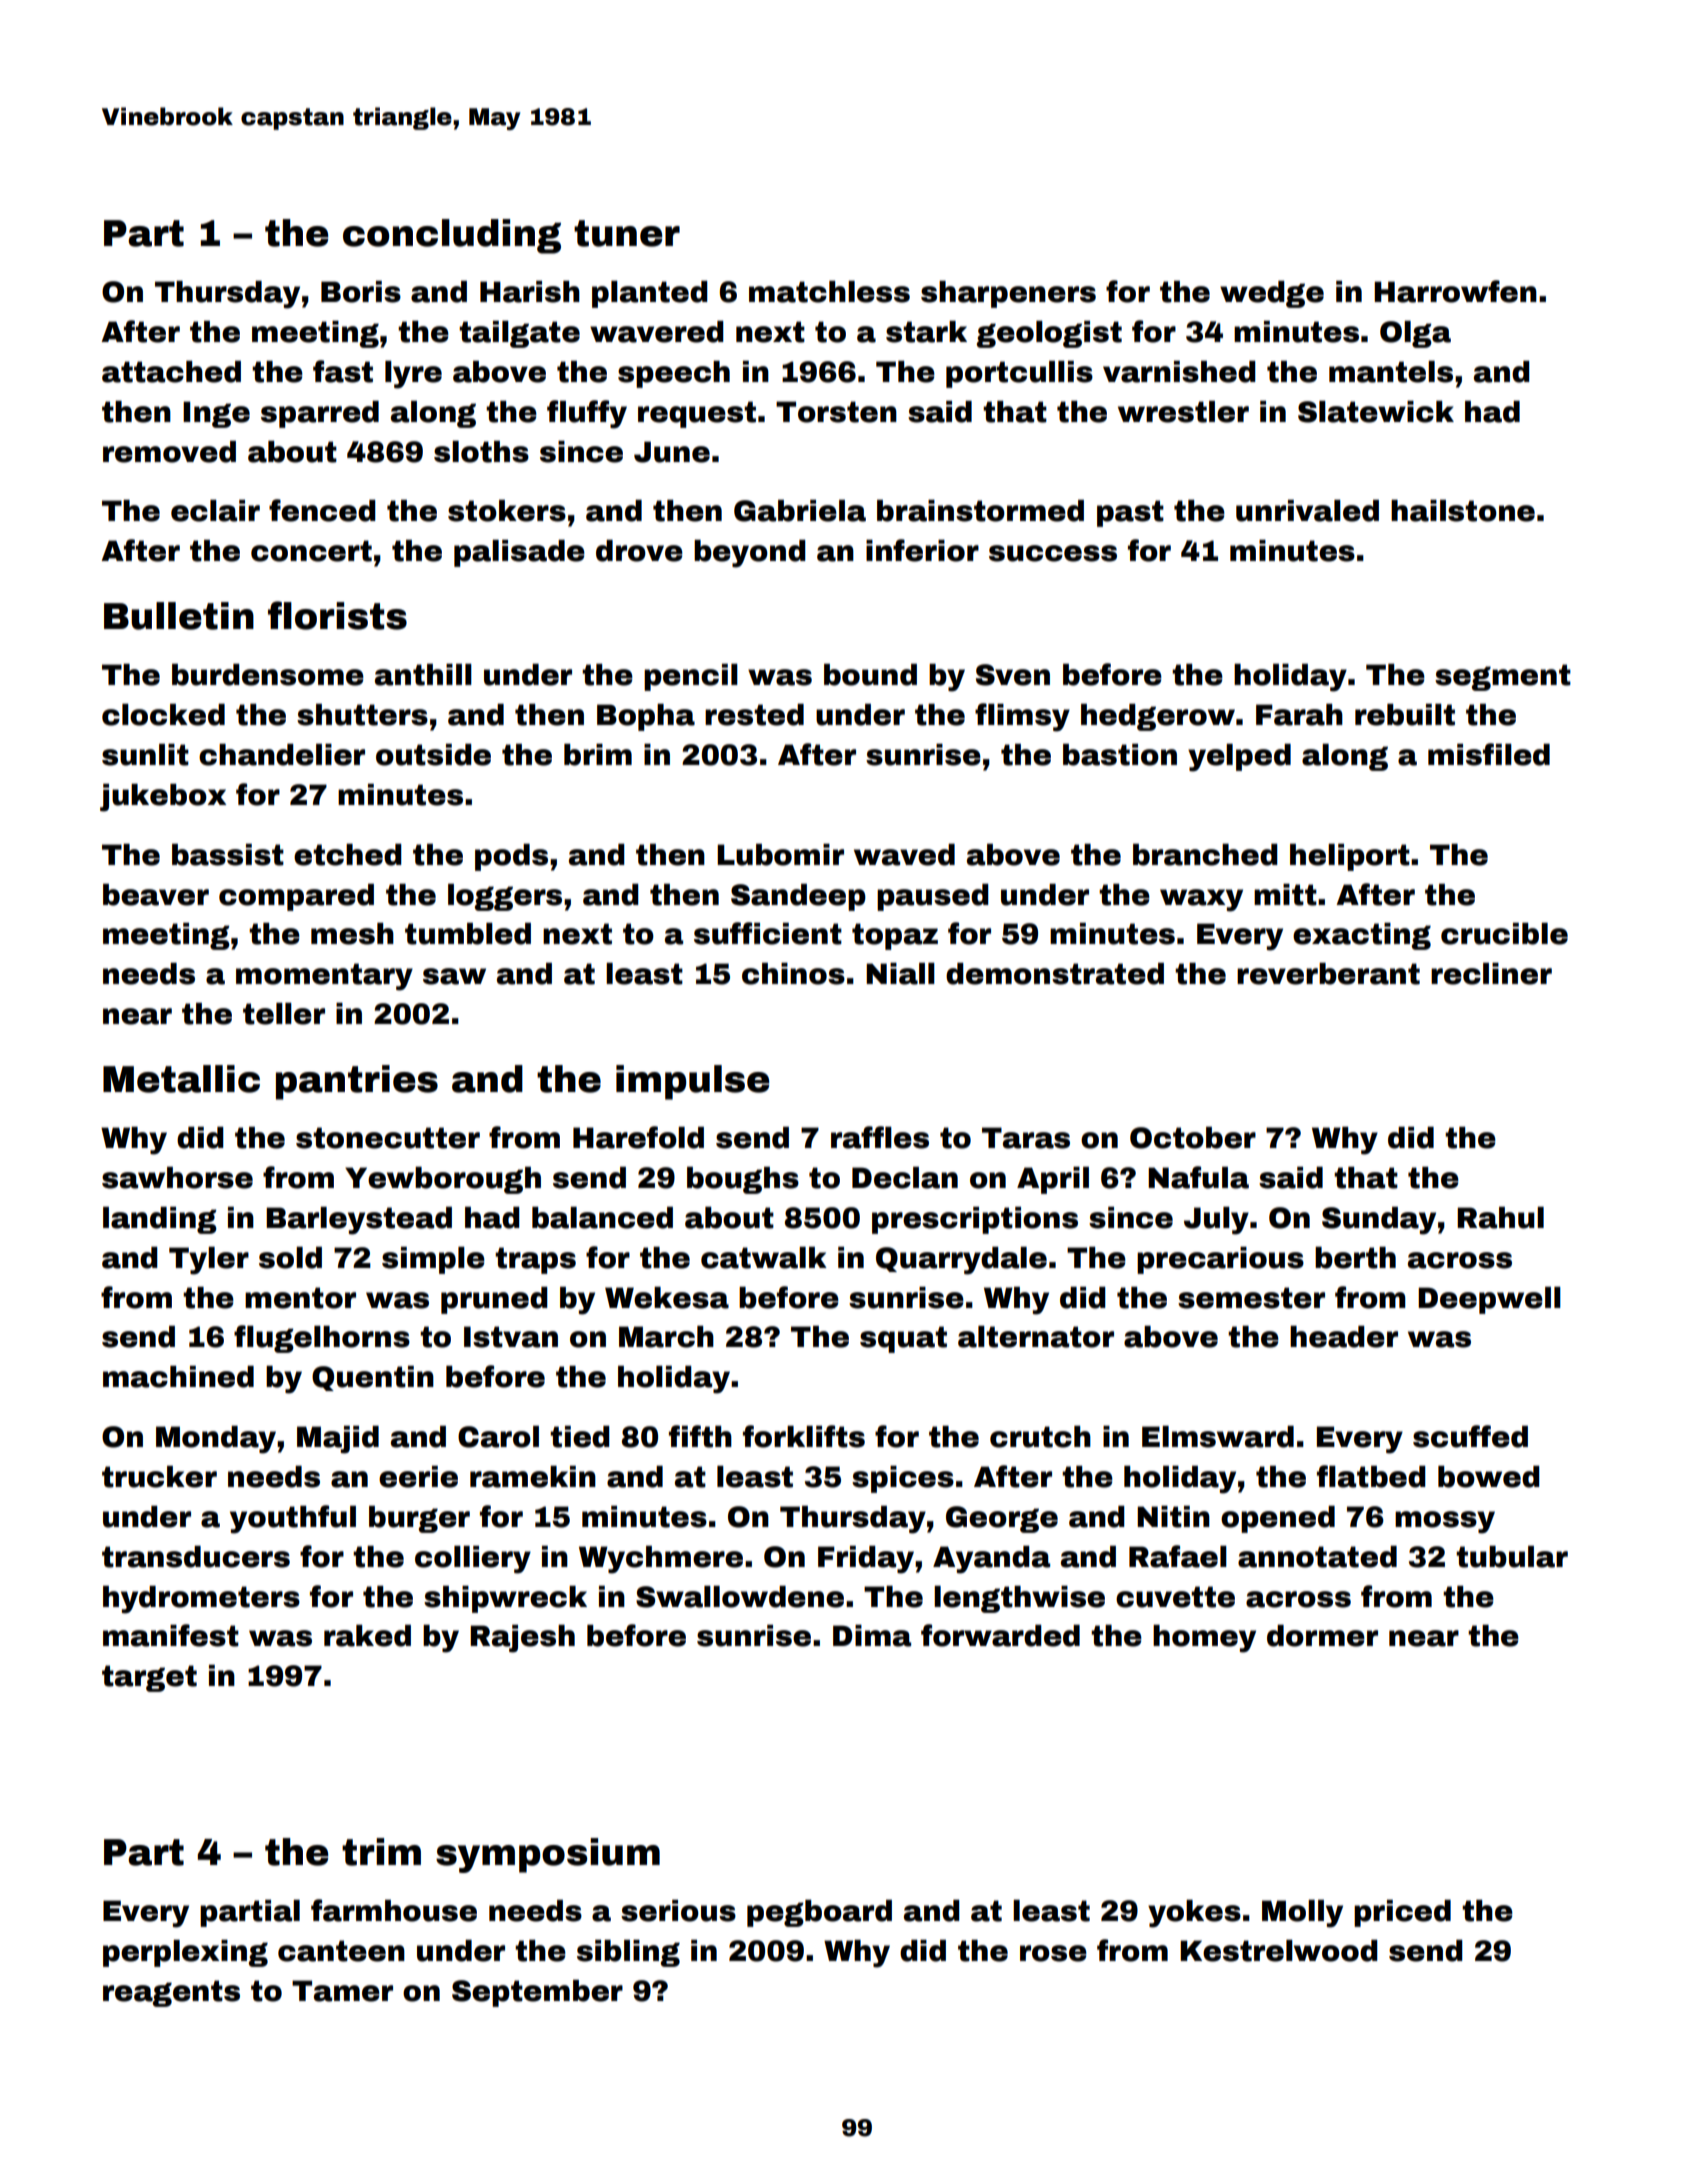 The image size is (1683, 2178). I want to click on September, so click(537, 1993).
